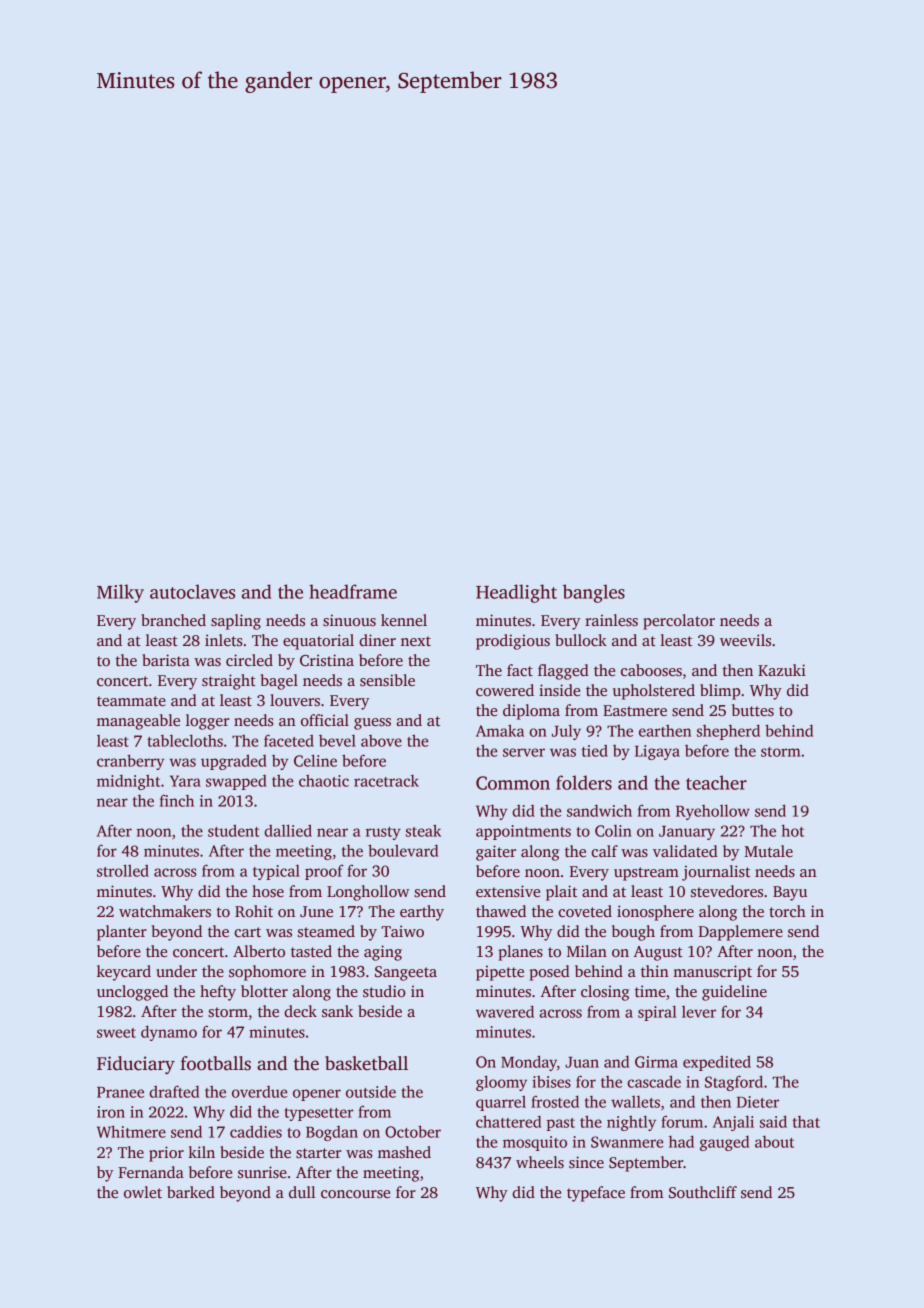 This screenshot has height=1308, width=924. Describe the element at coordinates (143, 1192) in the screenshot. I see `owlet` at that location.
